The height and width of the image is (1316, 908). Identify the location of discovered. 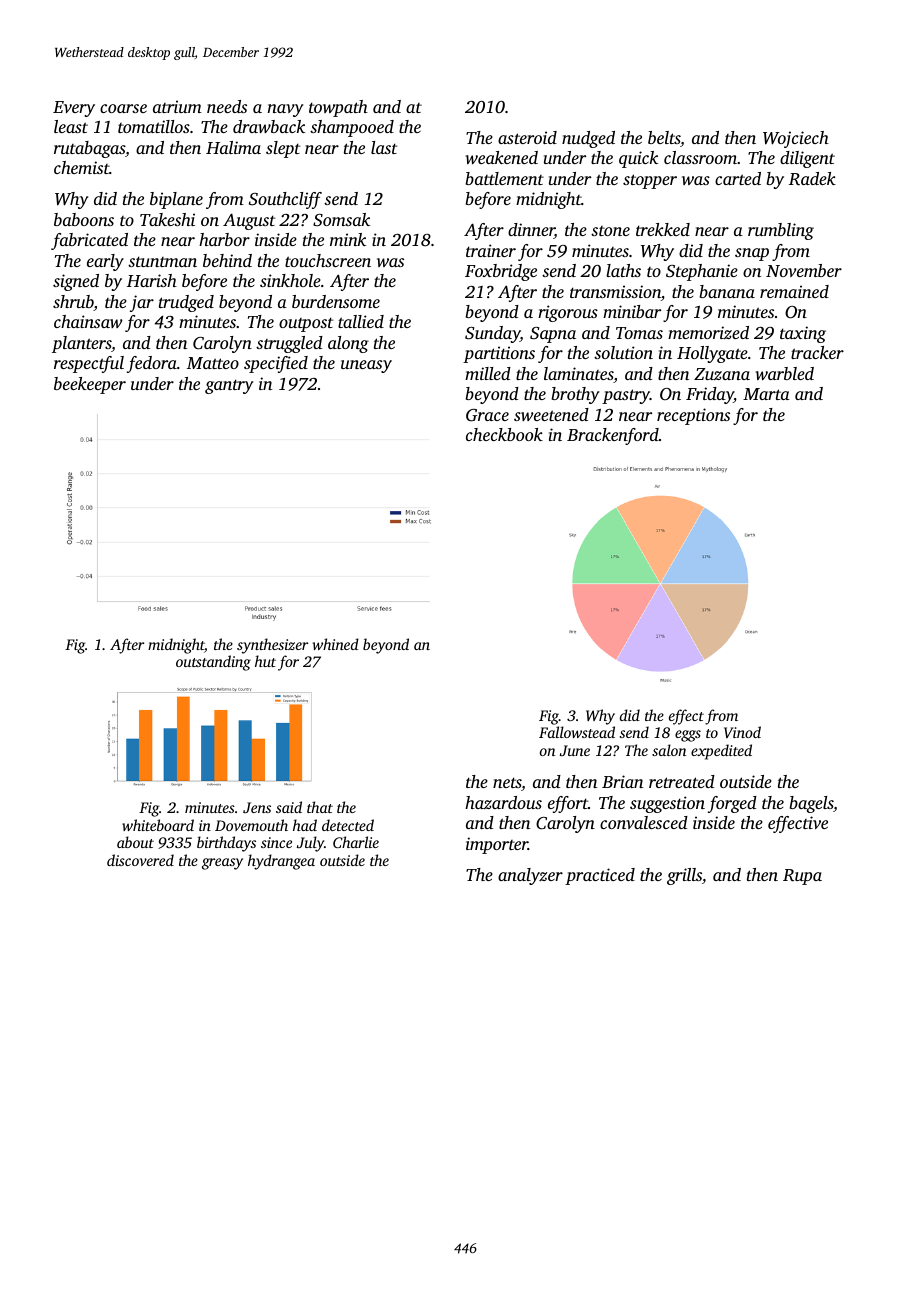
(140, 860).
